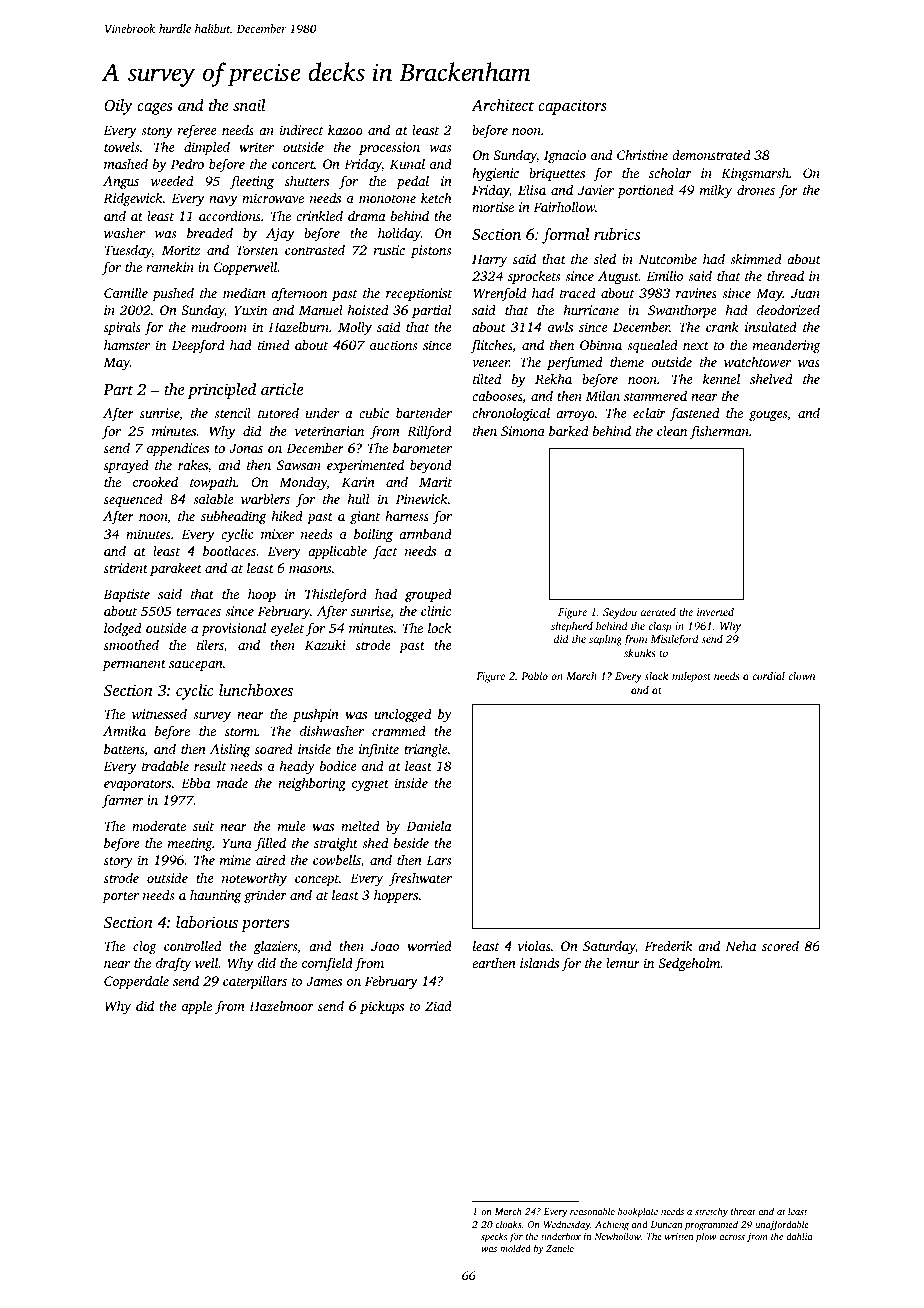  What do you see at coordinates (515, 1248) in the screenshot?
I see `molded` at bounding box center [515, 1248].
